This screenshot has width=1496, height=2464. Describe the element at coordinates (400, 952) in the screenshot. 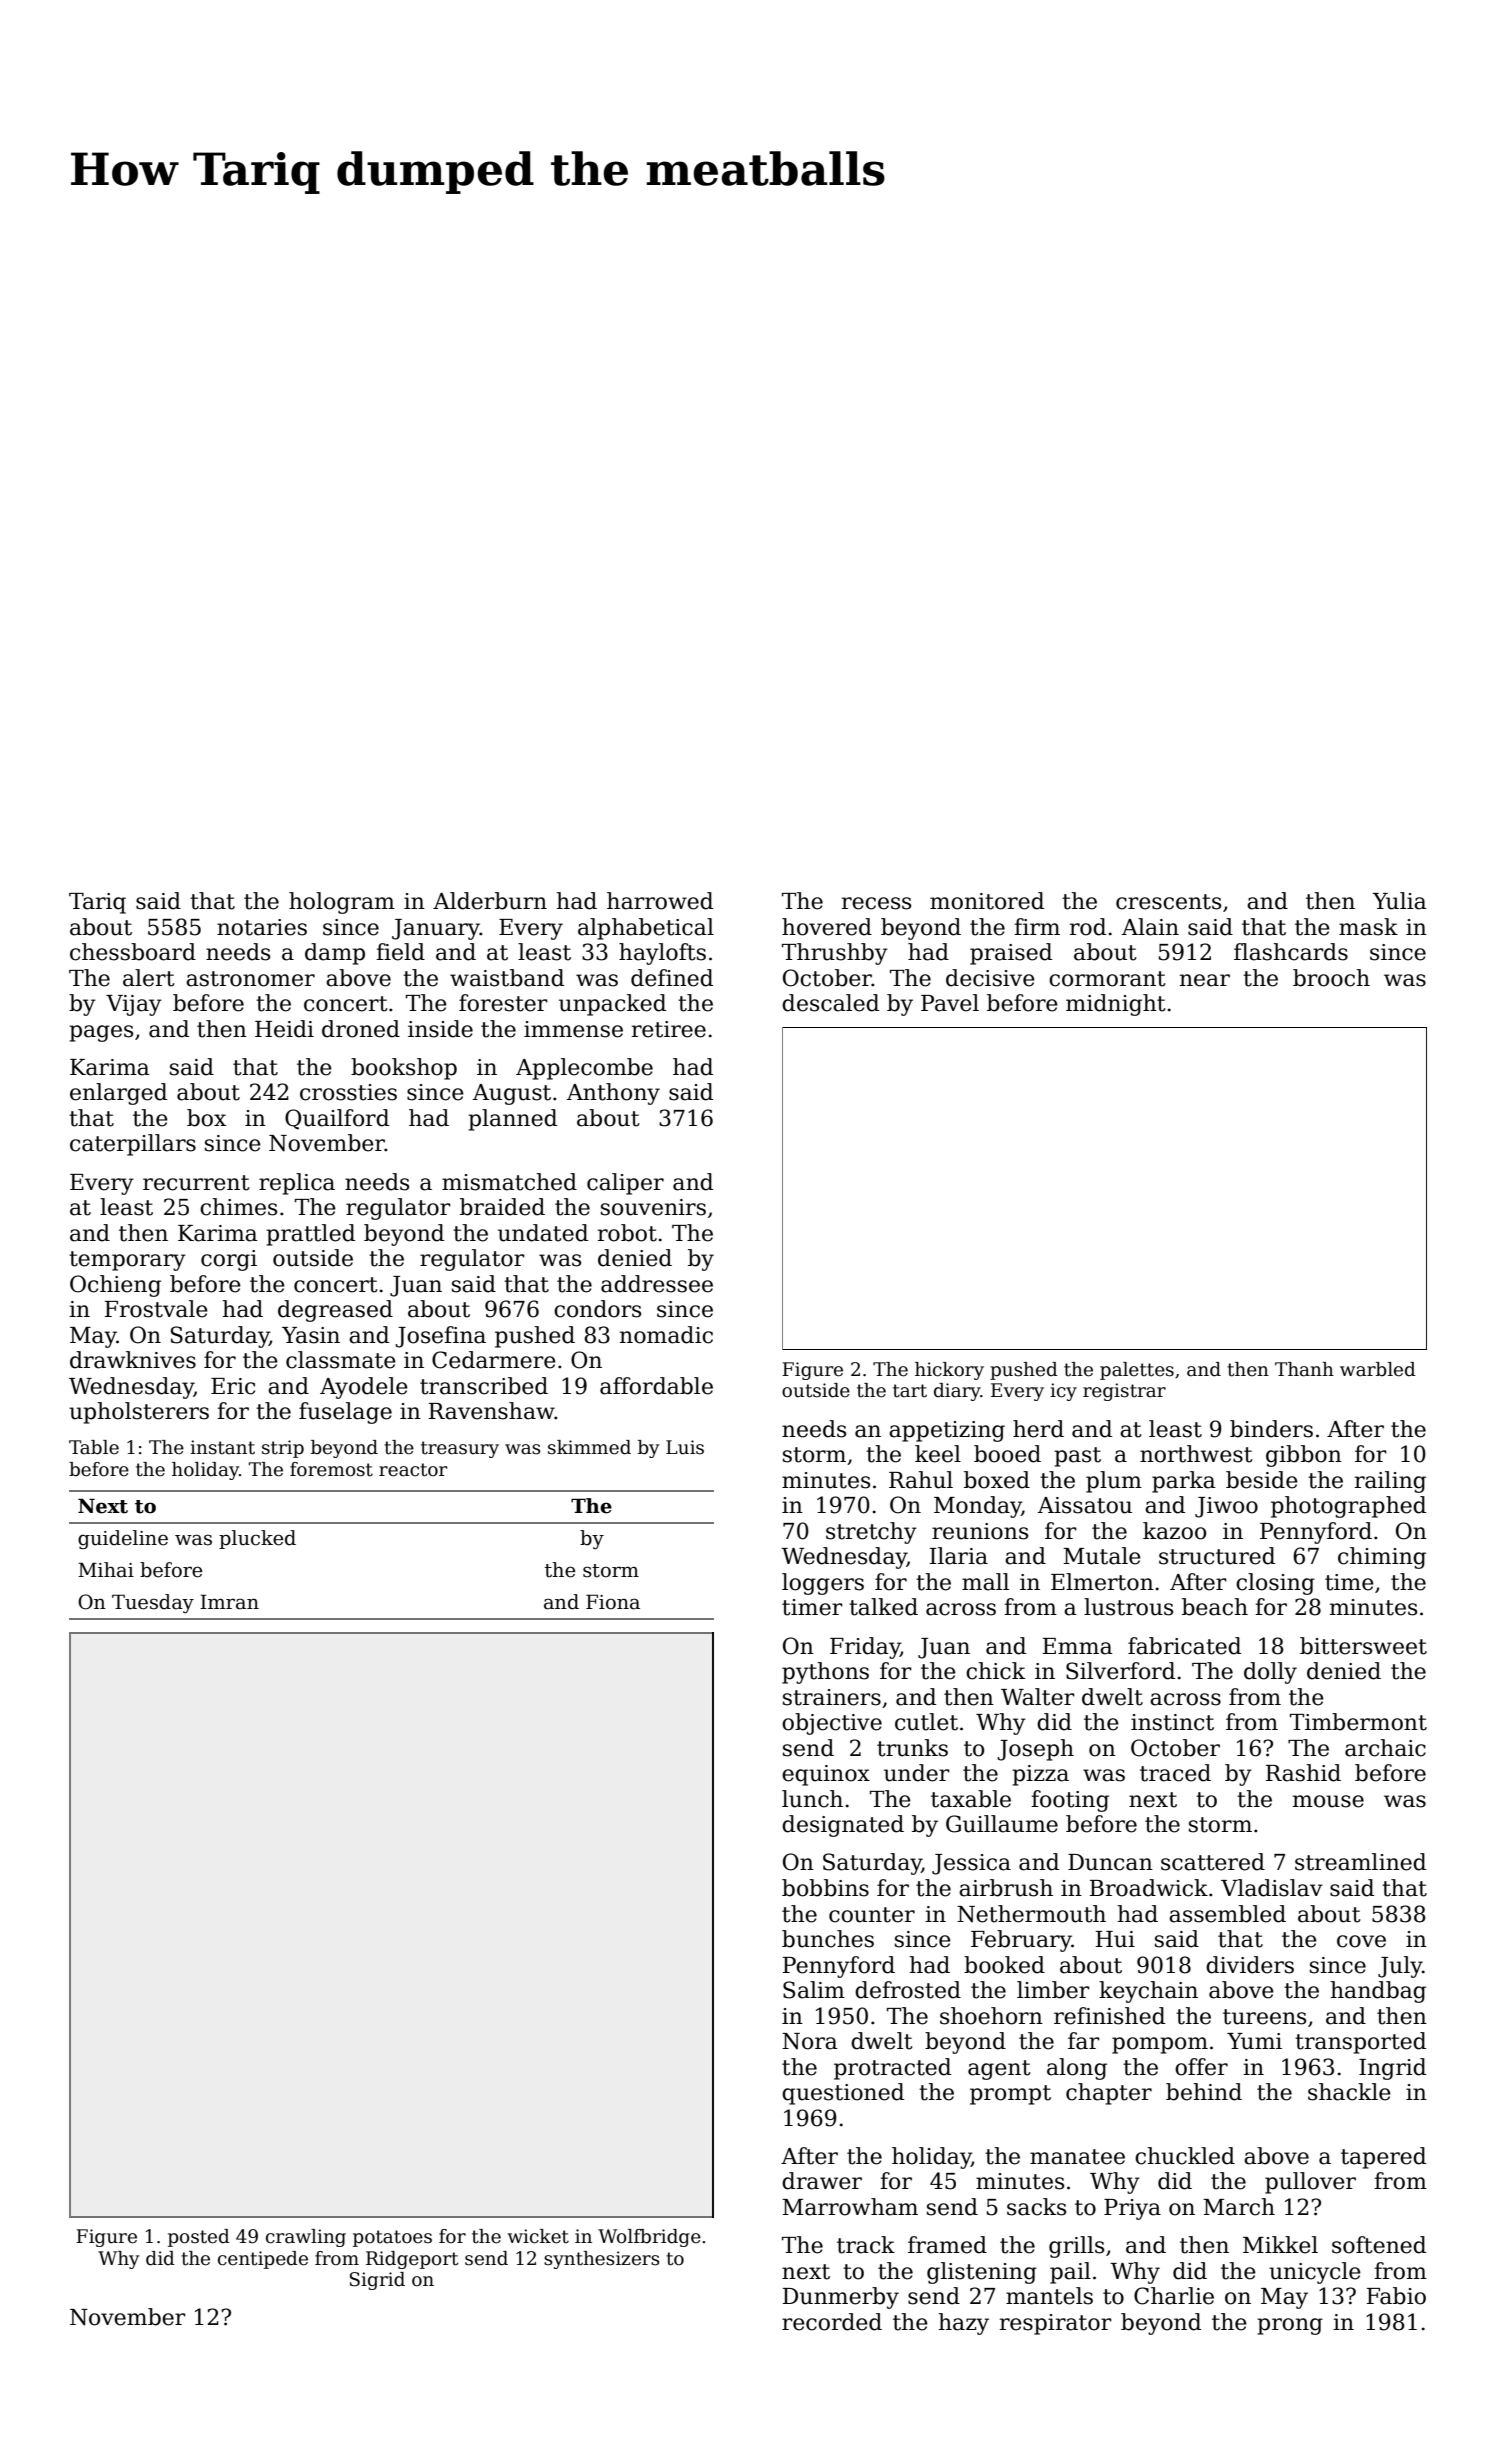

I see `field` at that location.
